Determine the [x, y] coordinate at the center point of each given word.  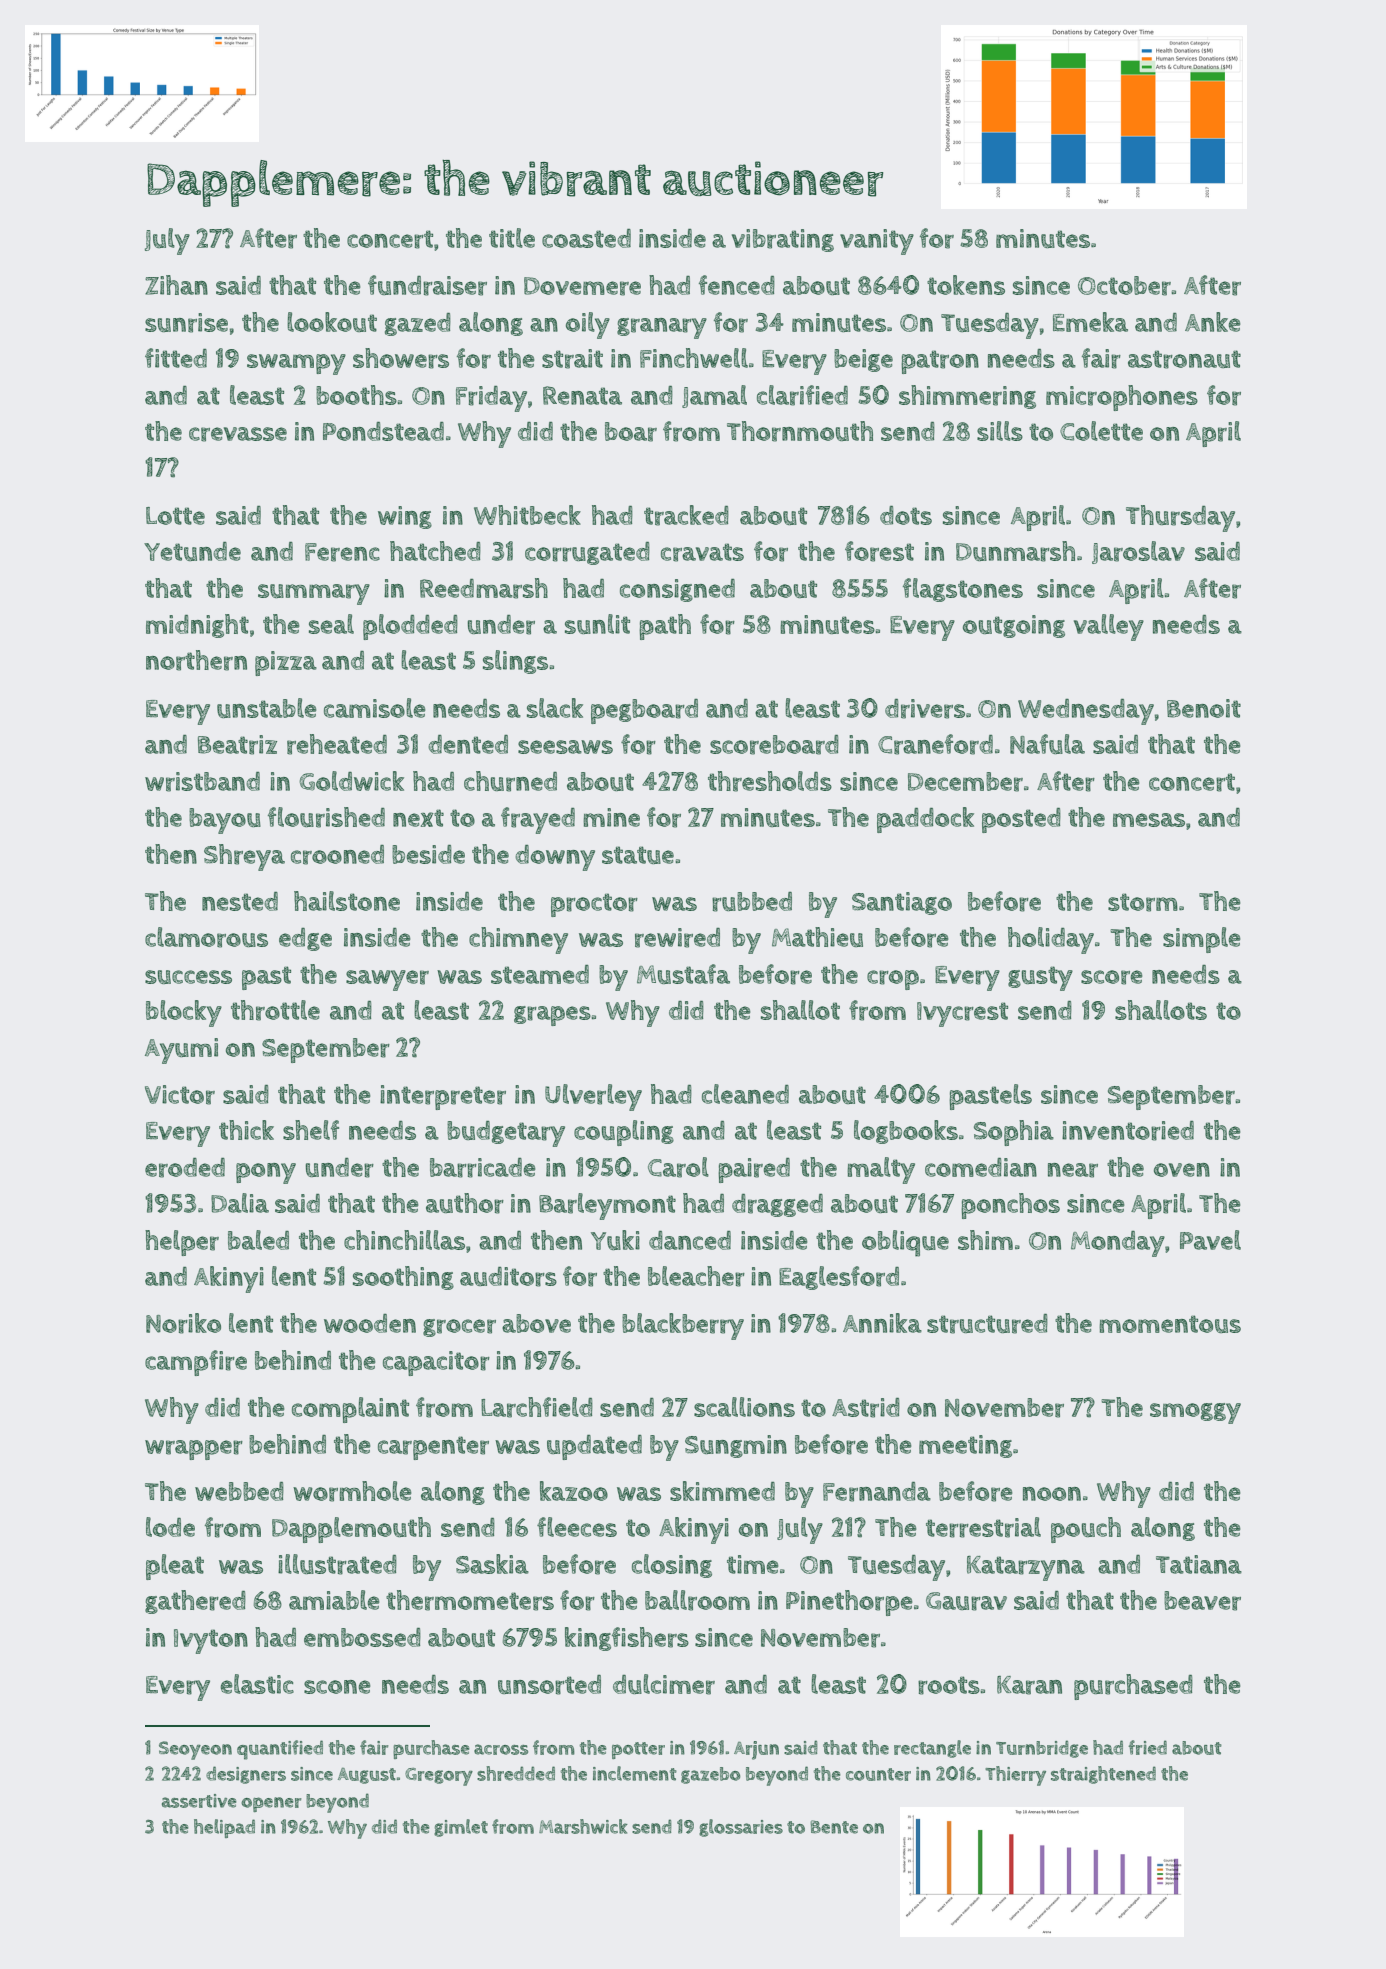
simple [1202, 940]
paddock [925, 820]
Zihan [176, 285]
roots [949, 1685]
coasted [586, 238]
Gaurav [966, 1601]
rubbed [752, 902]
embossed [362, 1637]
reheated [337, 744]
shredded [516, 1773]
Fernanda [877, 1492]
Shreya [244, 857]
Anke [1213, 322]
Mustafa [683, 974]
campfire [196, 1363]
